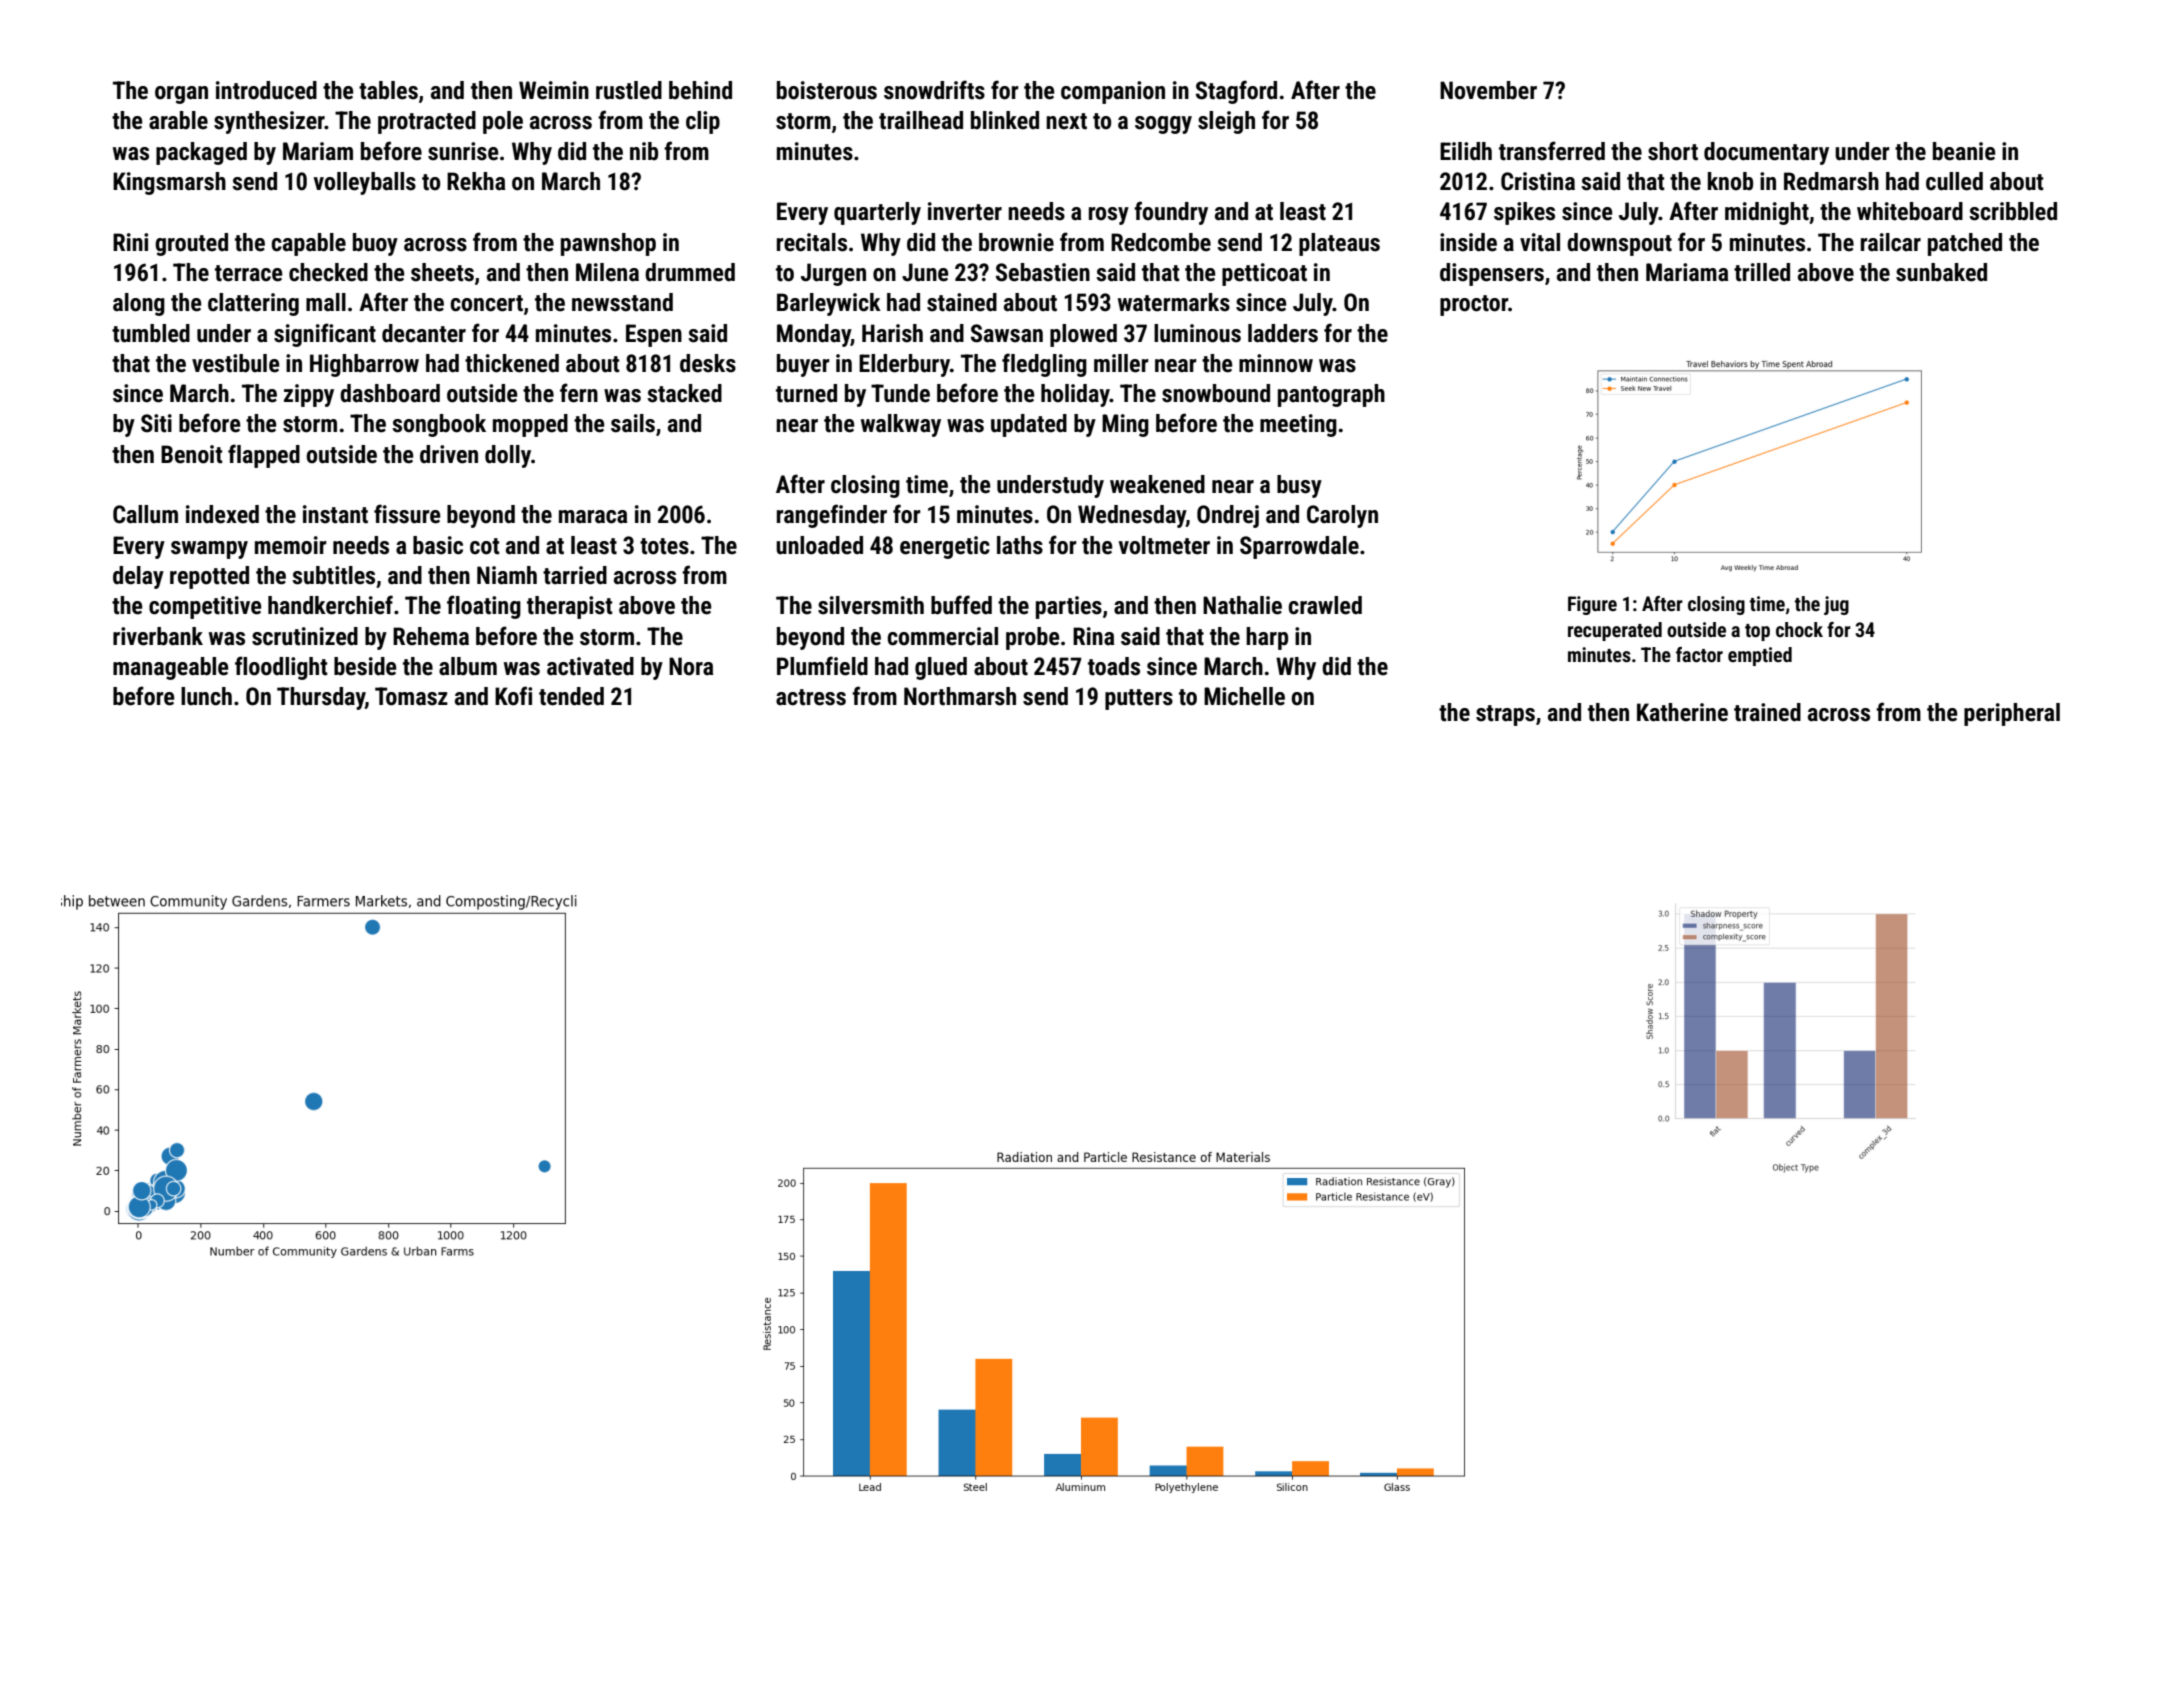 The width and height of the screenshot is (2178, 1683). Describe the element at coordinates (1505, 715) in the screenshot. I see `straps` at that location.
